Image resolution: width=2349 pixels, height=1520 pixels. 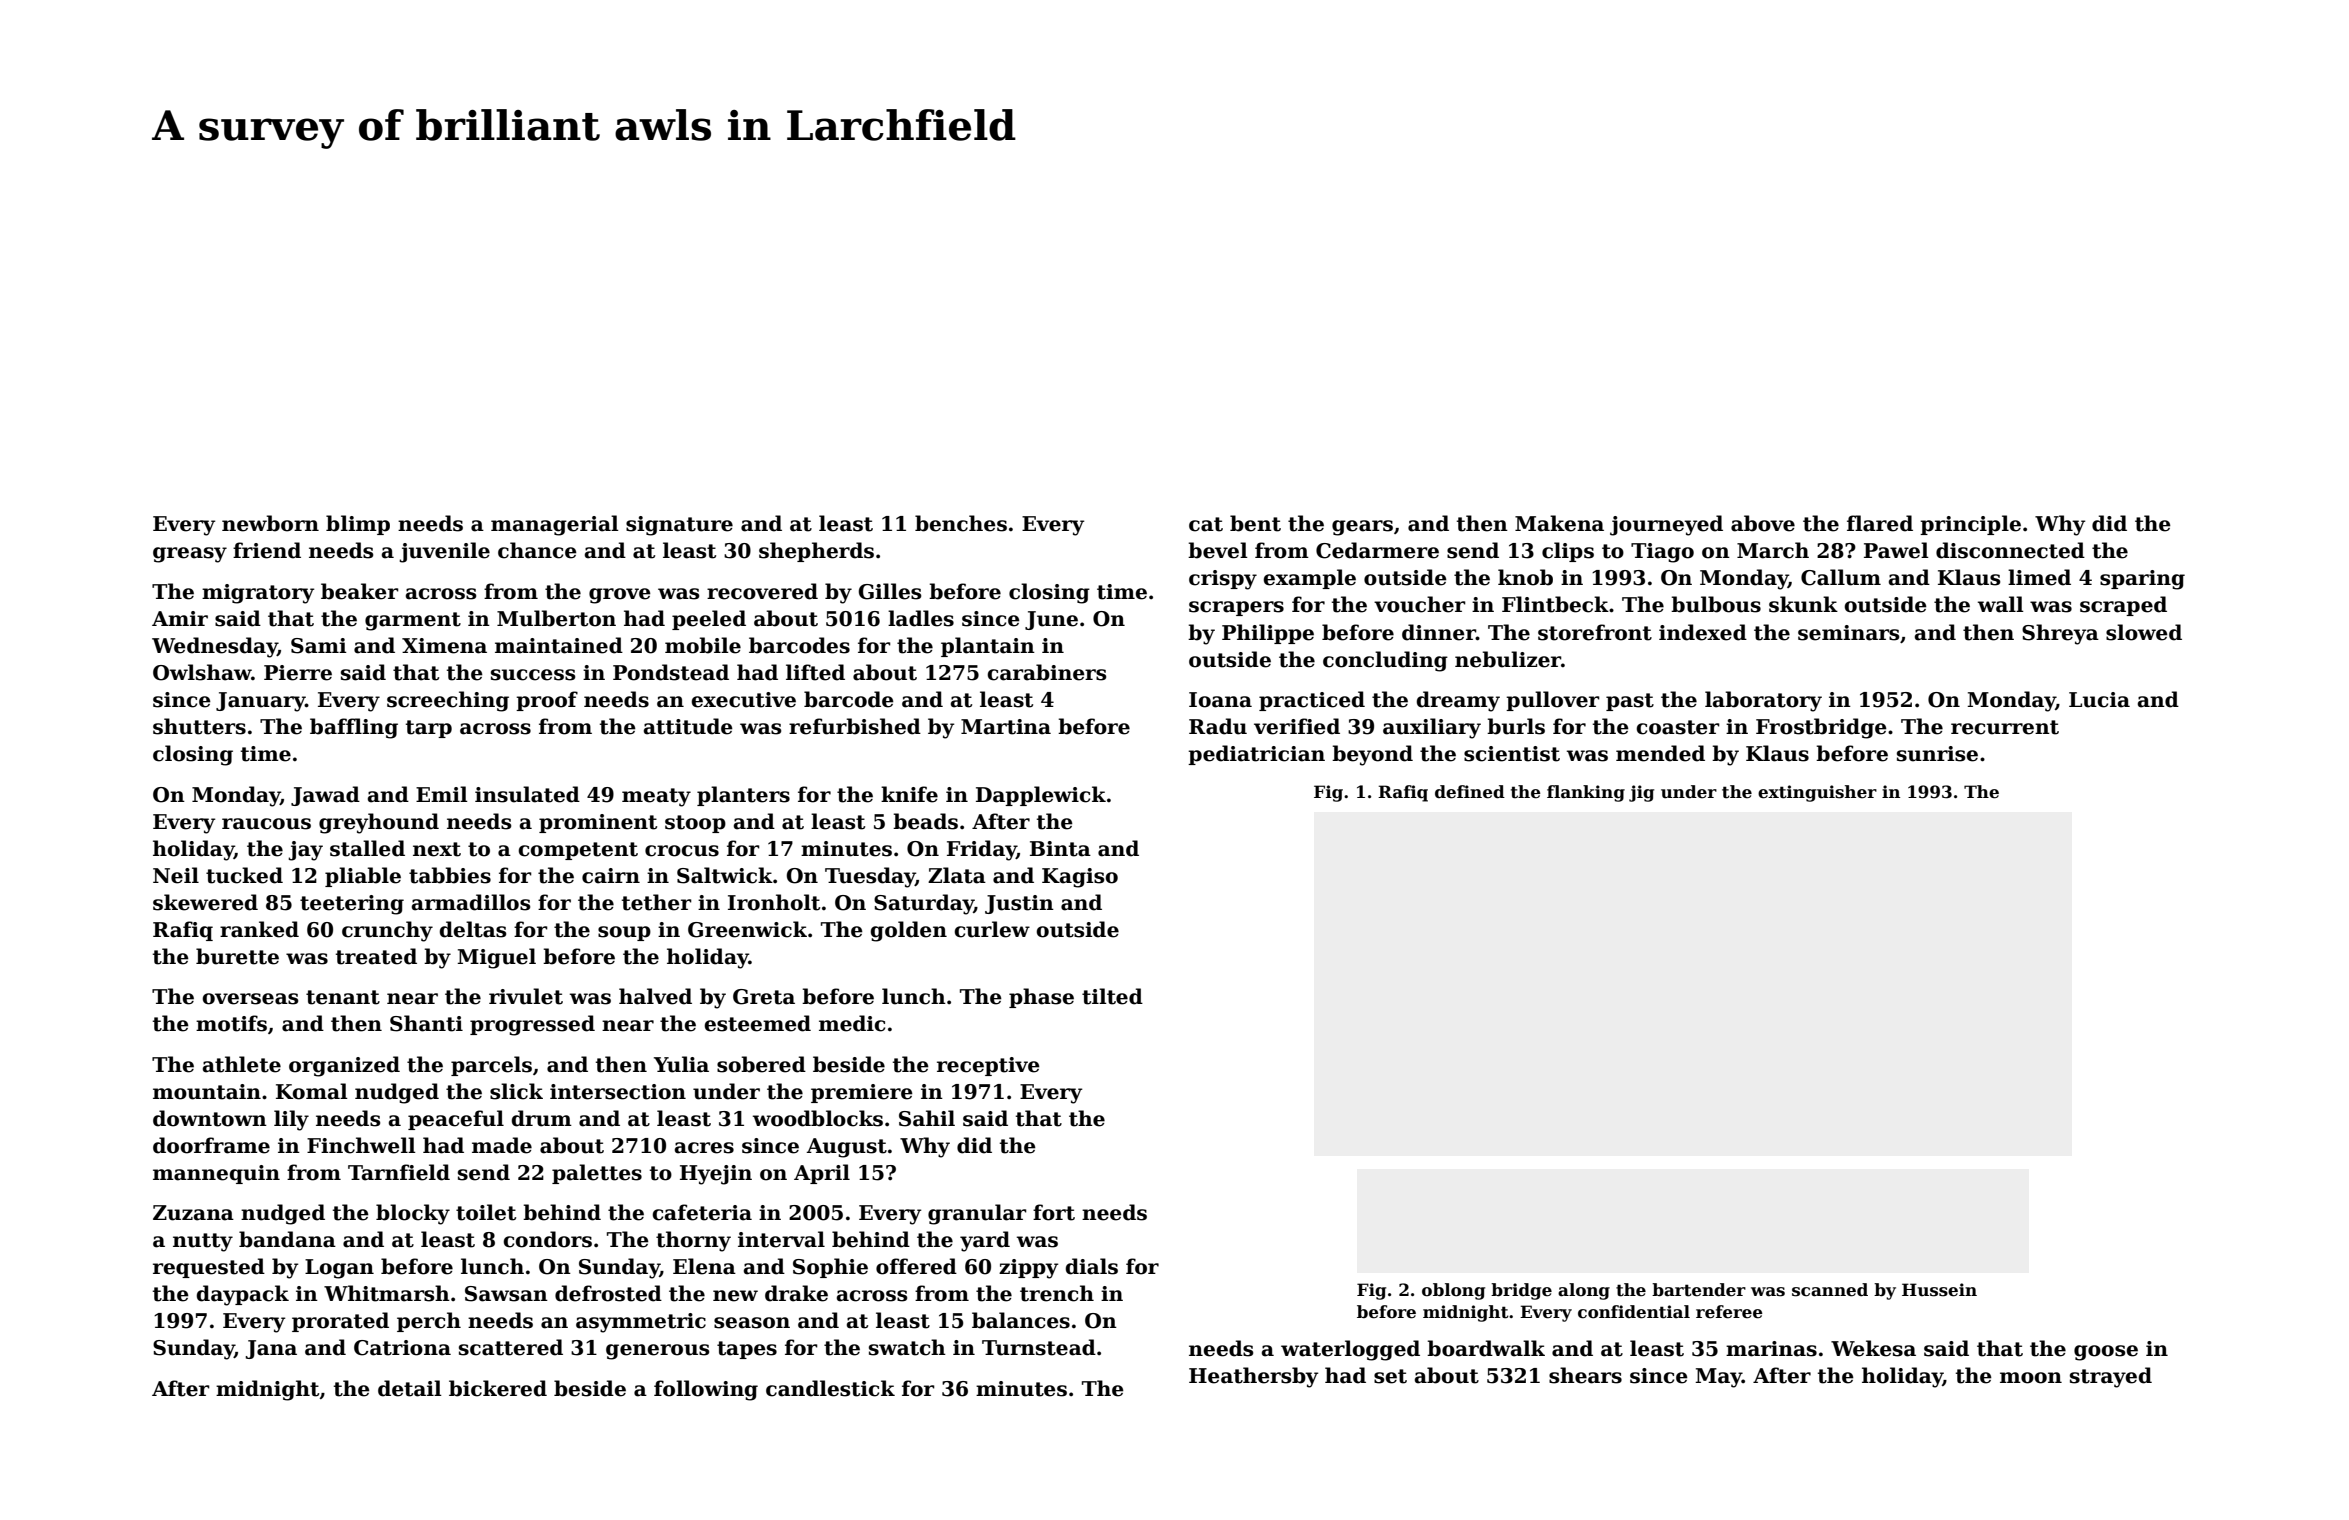 I want to click on newborn, so click(x=270, y=523).
